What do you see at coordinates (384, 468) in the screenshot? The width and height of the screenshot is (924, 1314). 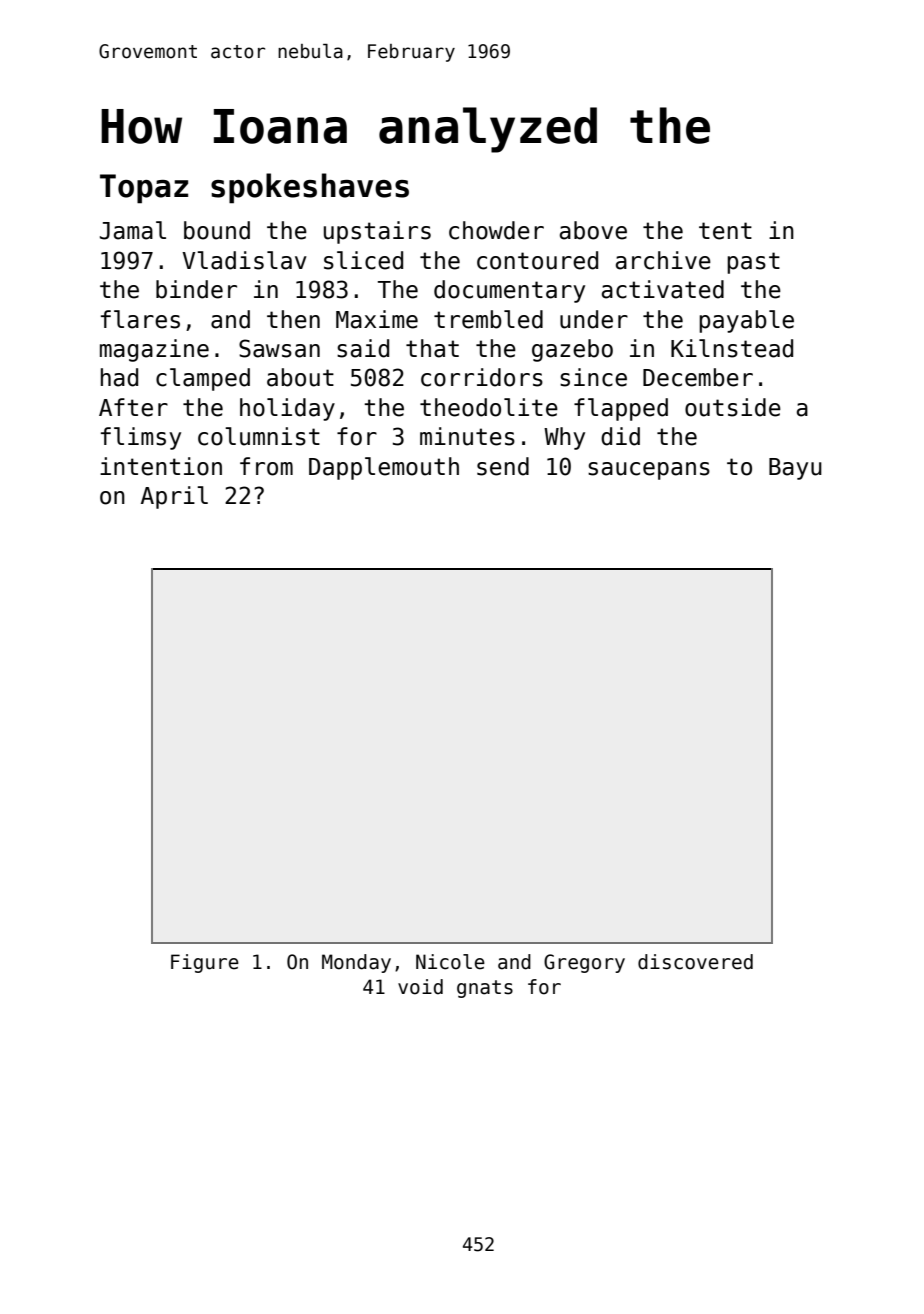 I see `Dapplemouth` at bounding box center [384, 468].
